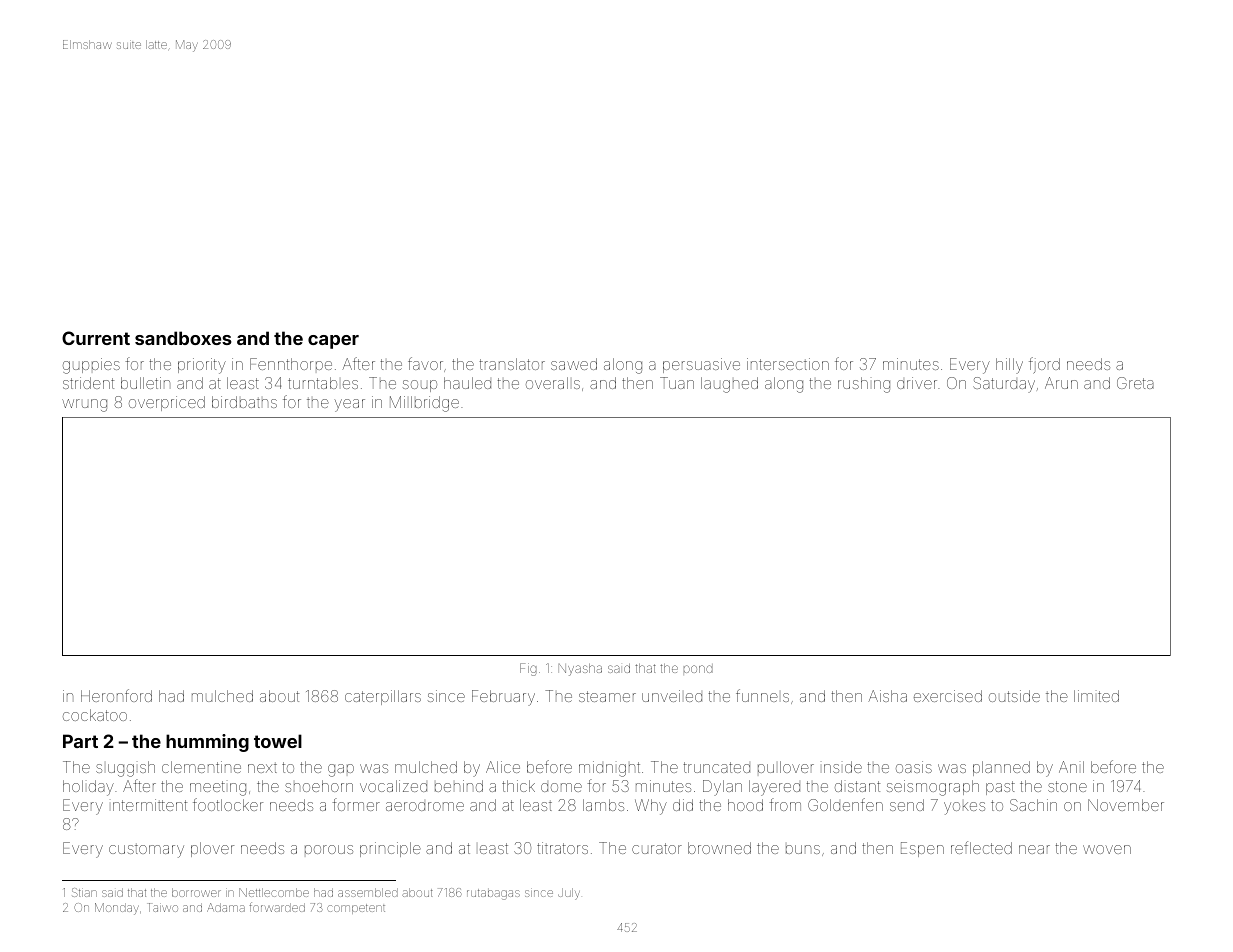  Describe the element at coordinates (96, 338) in the document. I see `Current` at that location.
